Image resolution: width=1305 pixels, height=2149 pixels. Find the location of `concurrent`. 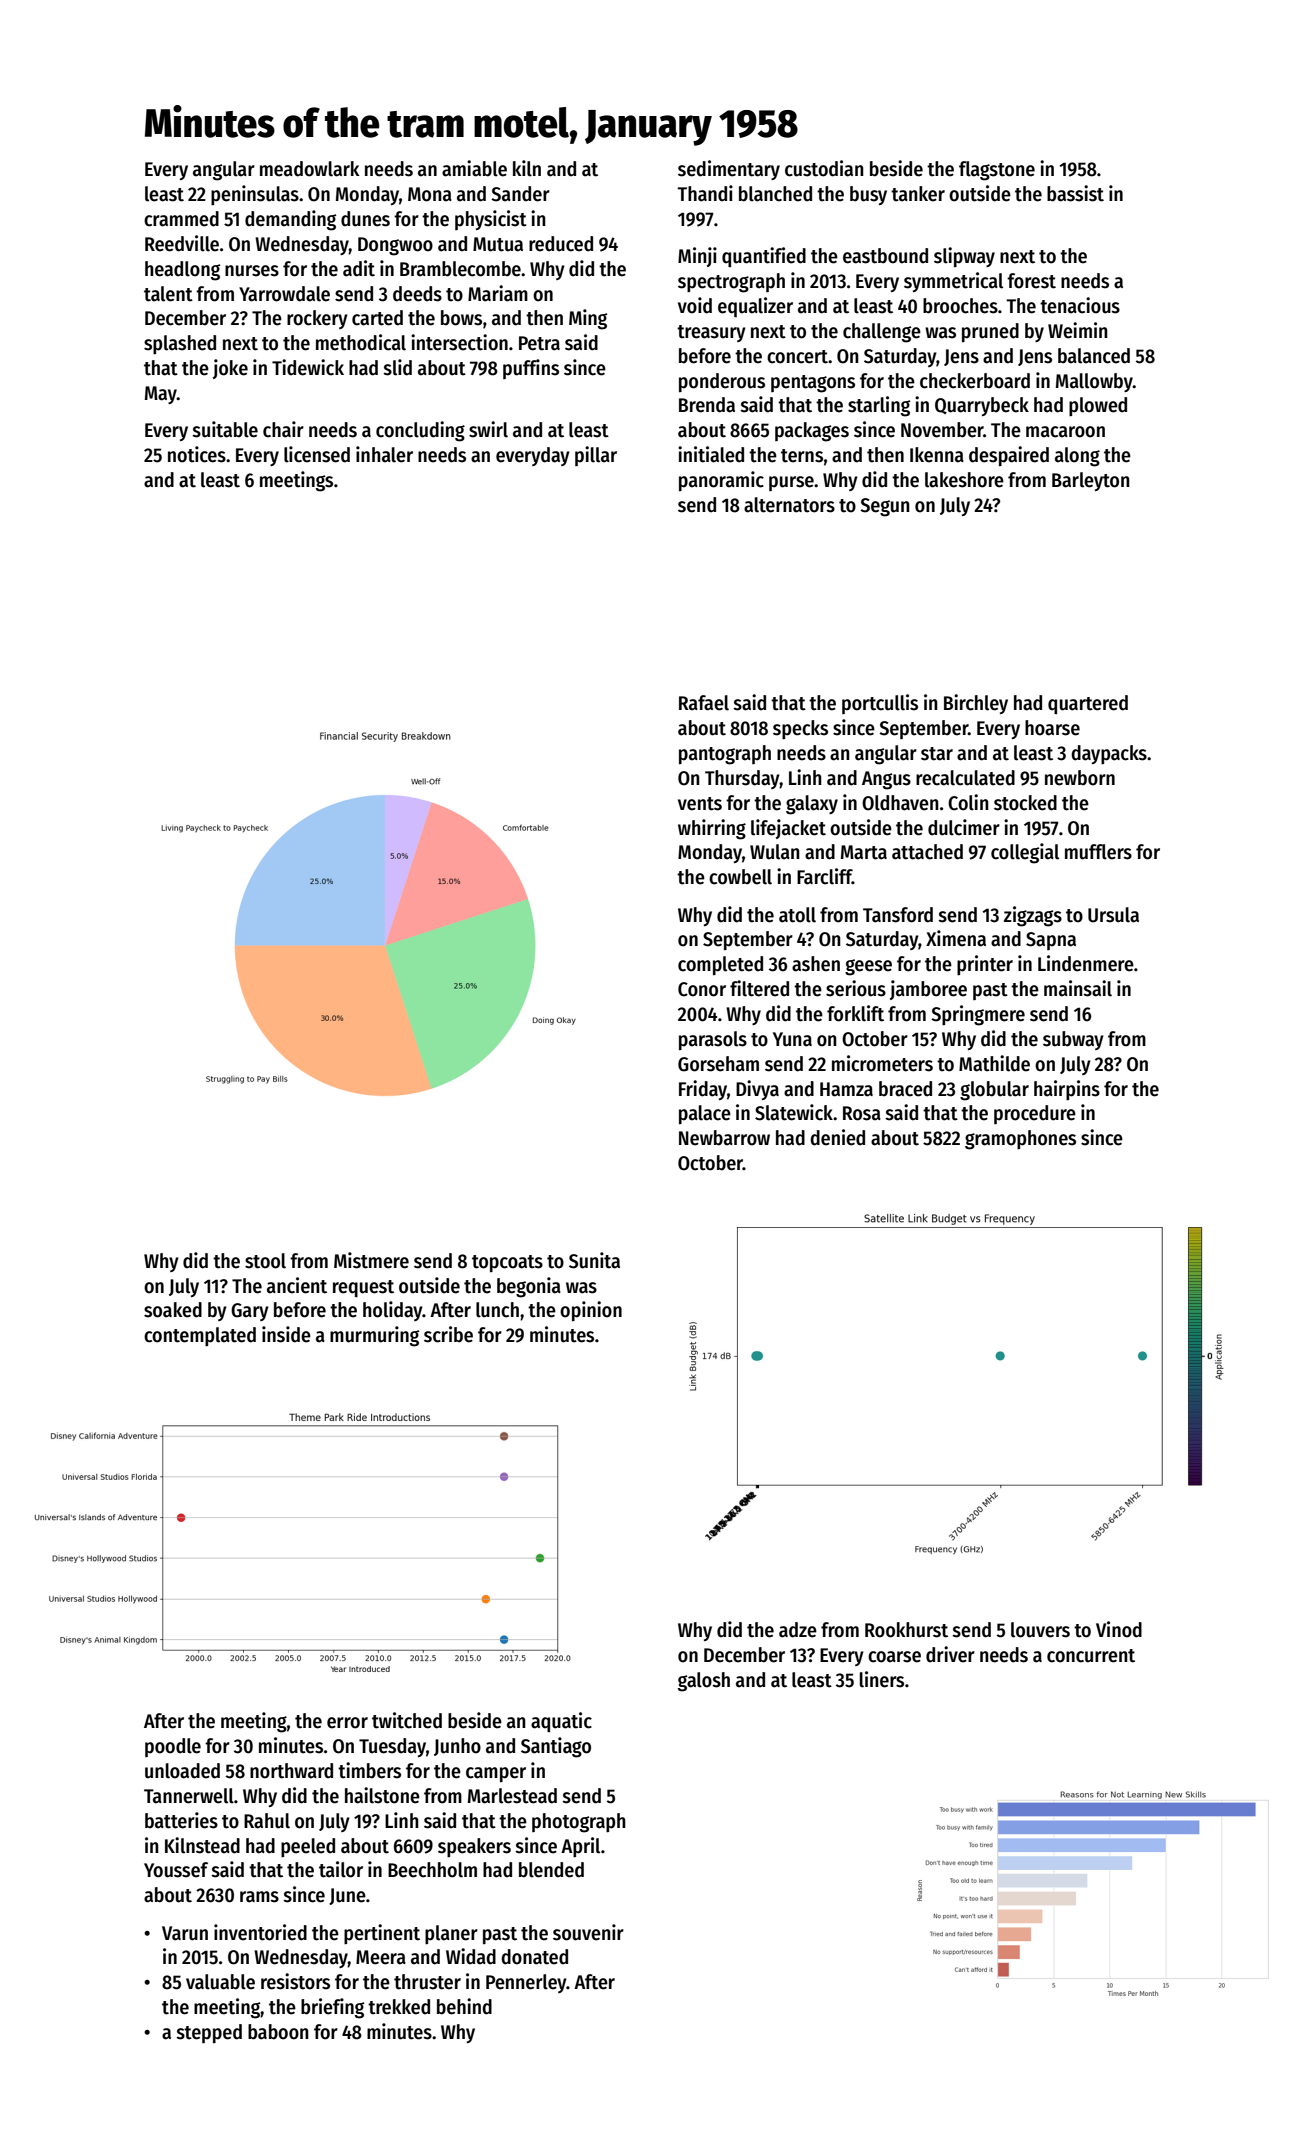

concurrent is located at coordinates (1091, 1656).
